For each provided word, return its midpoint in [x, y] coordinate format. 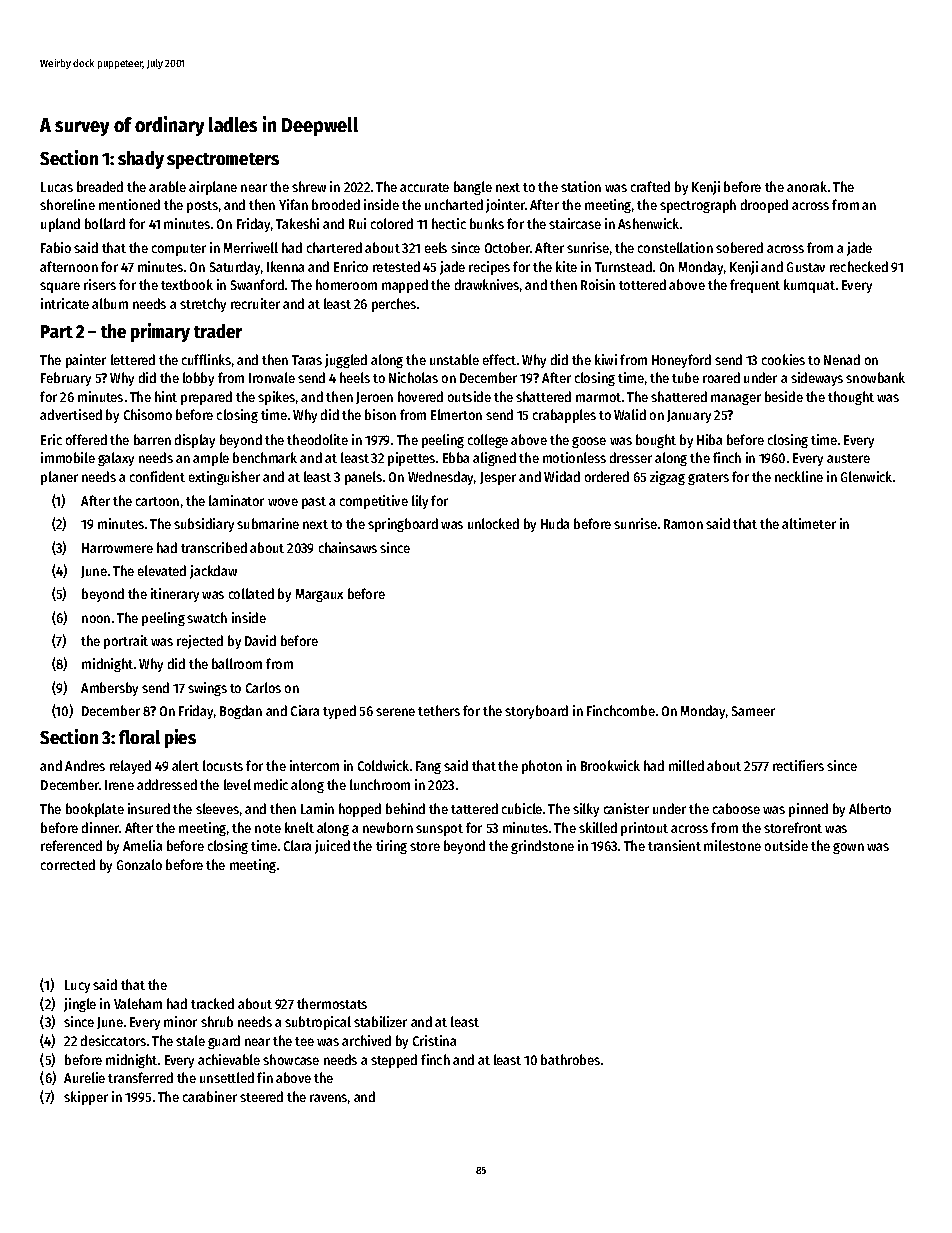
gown [848, 848]
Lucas [57, 187]
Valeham [138, 1003]
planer [59, 478]
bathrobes [570, 1059]
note [268, 828]
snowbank [875, 377]
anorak [807, 186]
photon [542, 767]
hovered [420, 396]
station [581, 186]
